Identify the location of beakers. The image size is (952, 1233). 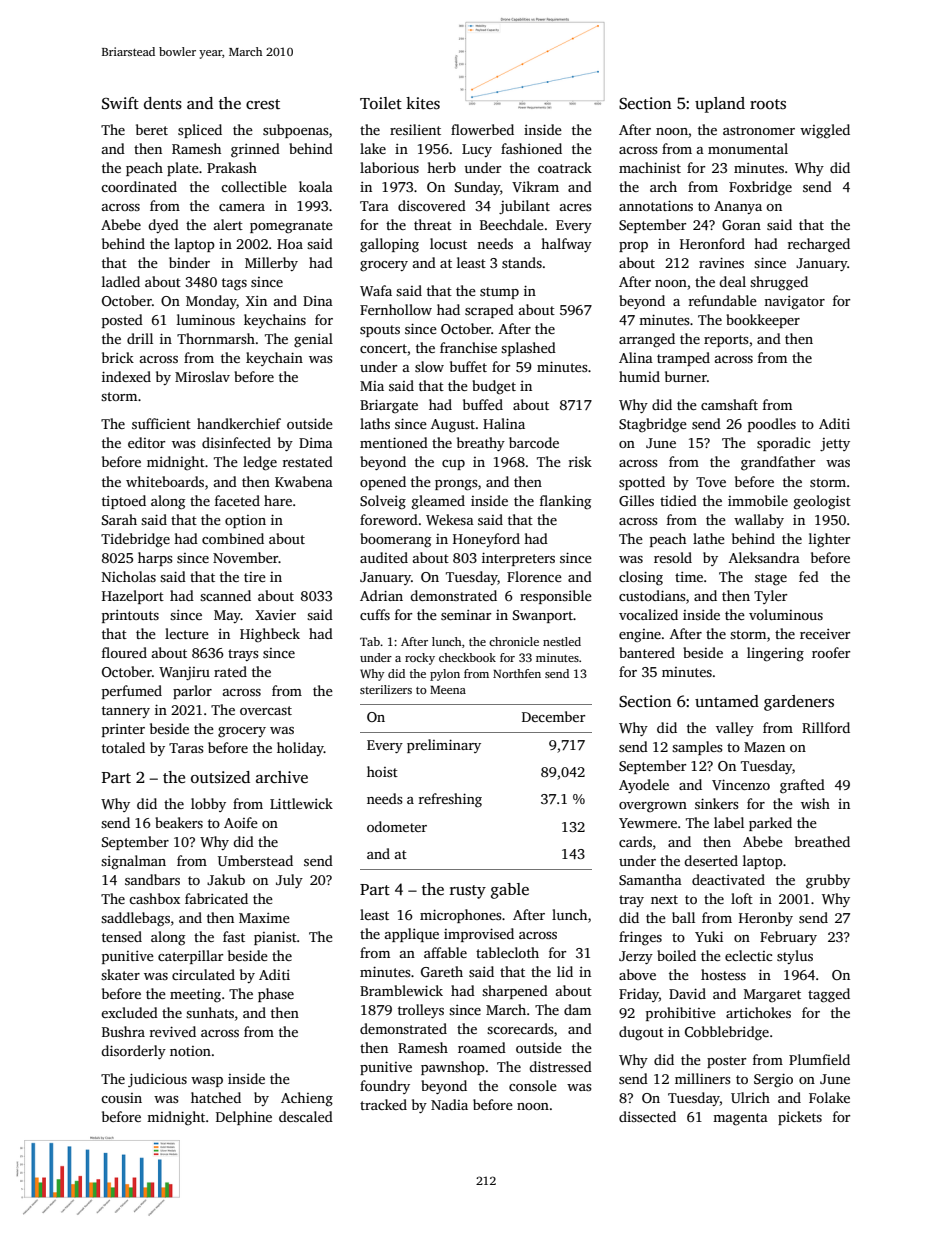
(179, 822).
